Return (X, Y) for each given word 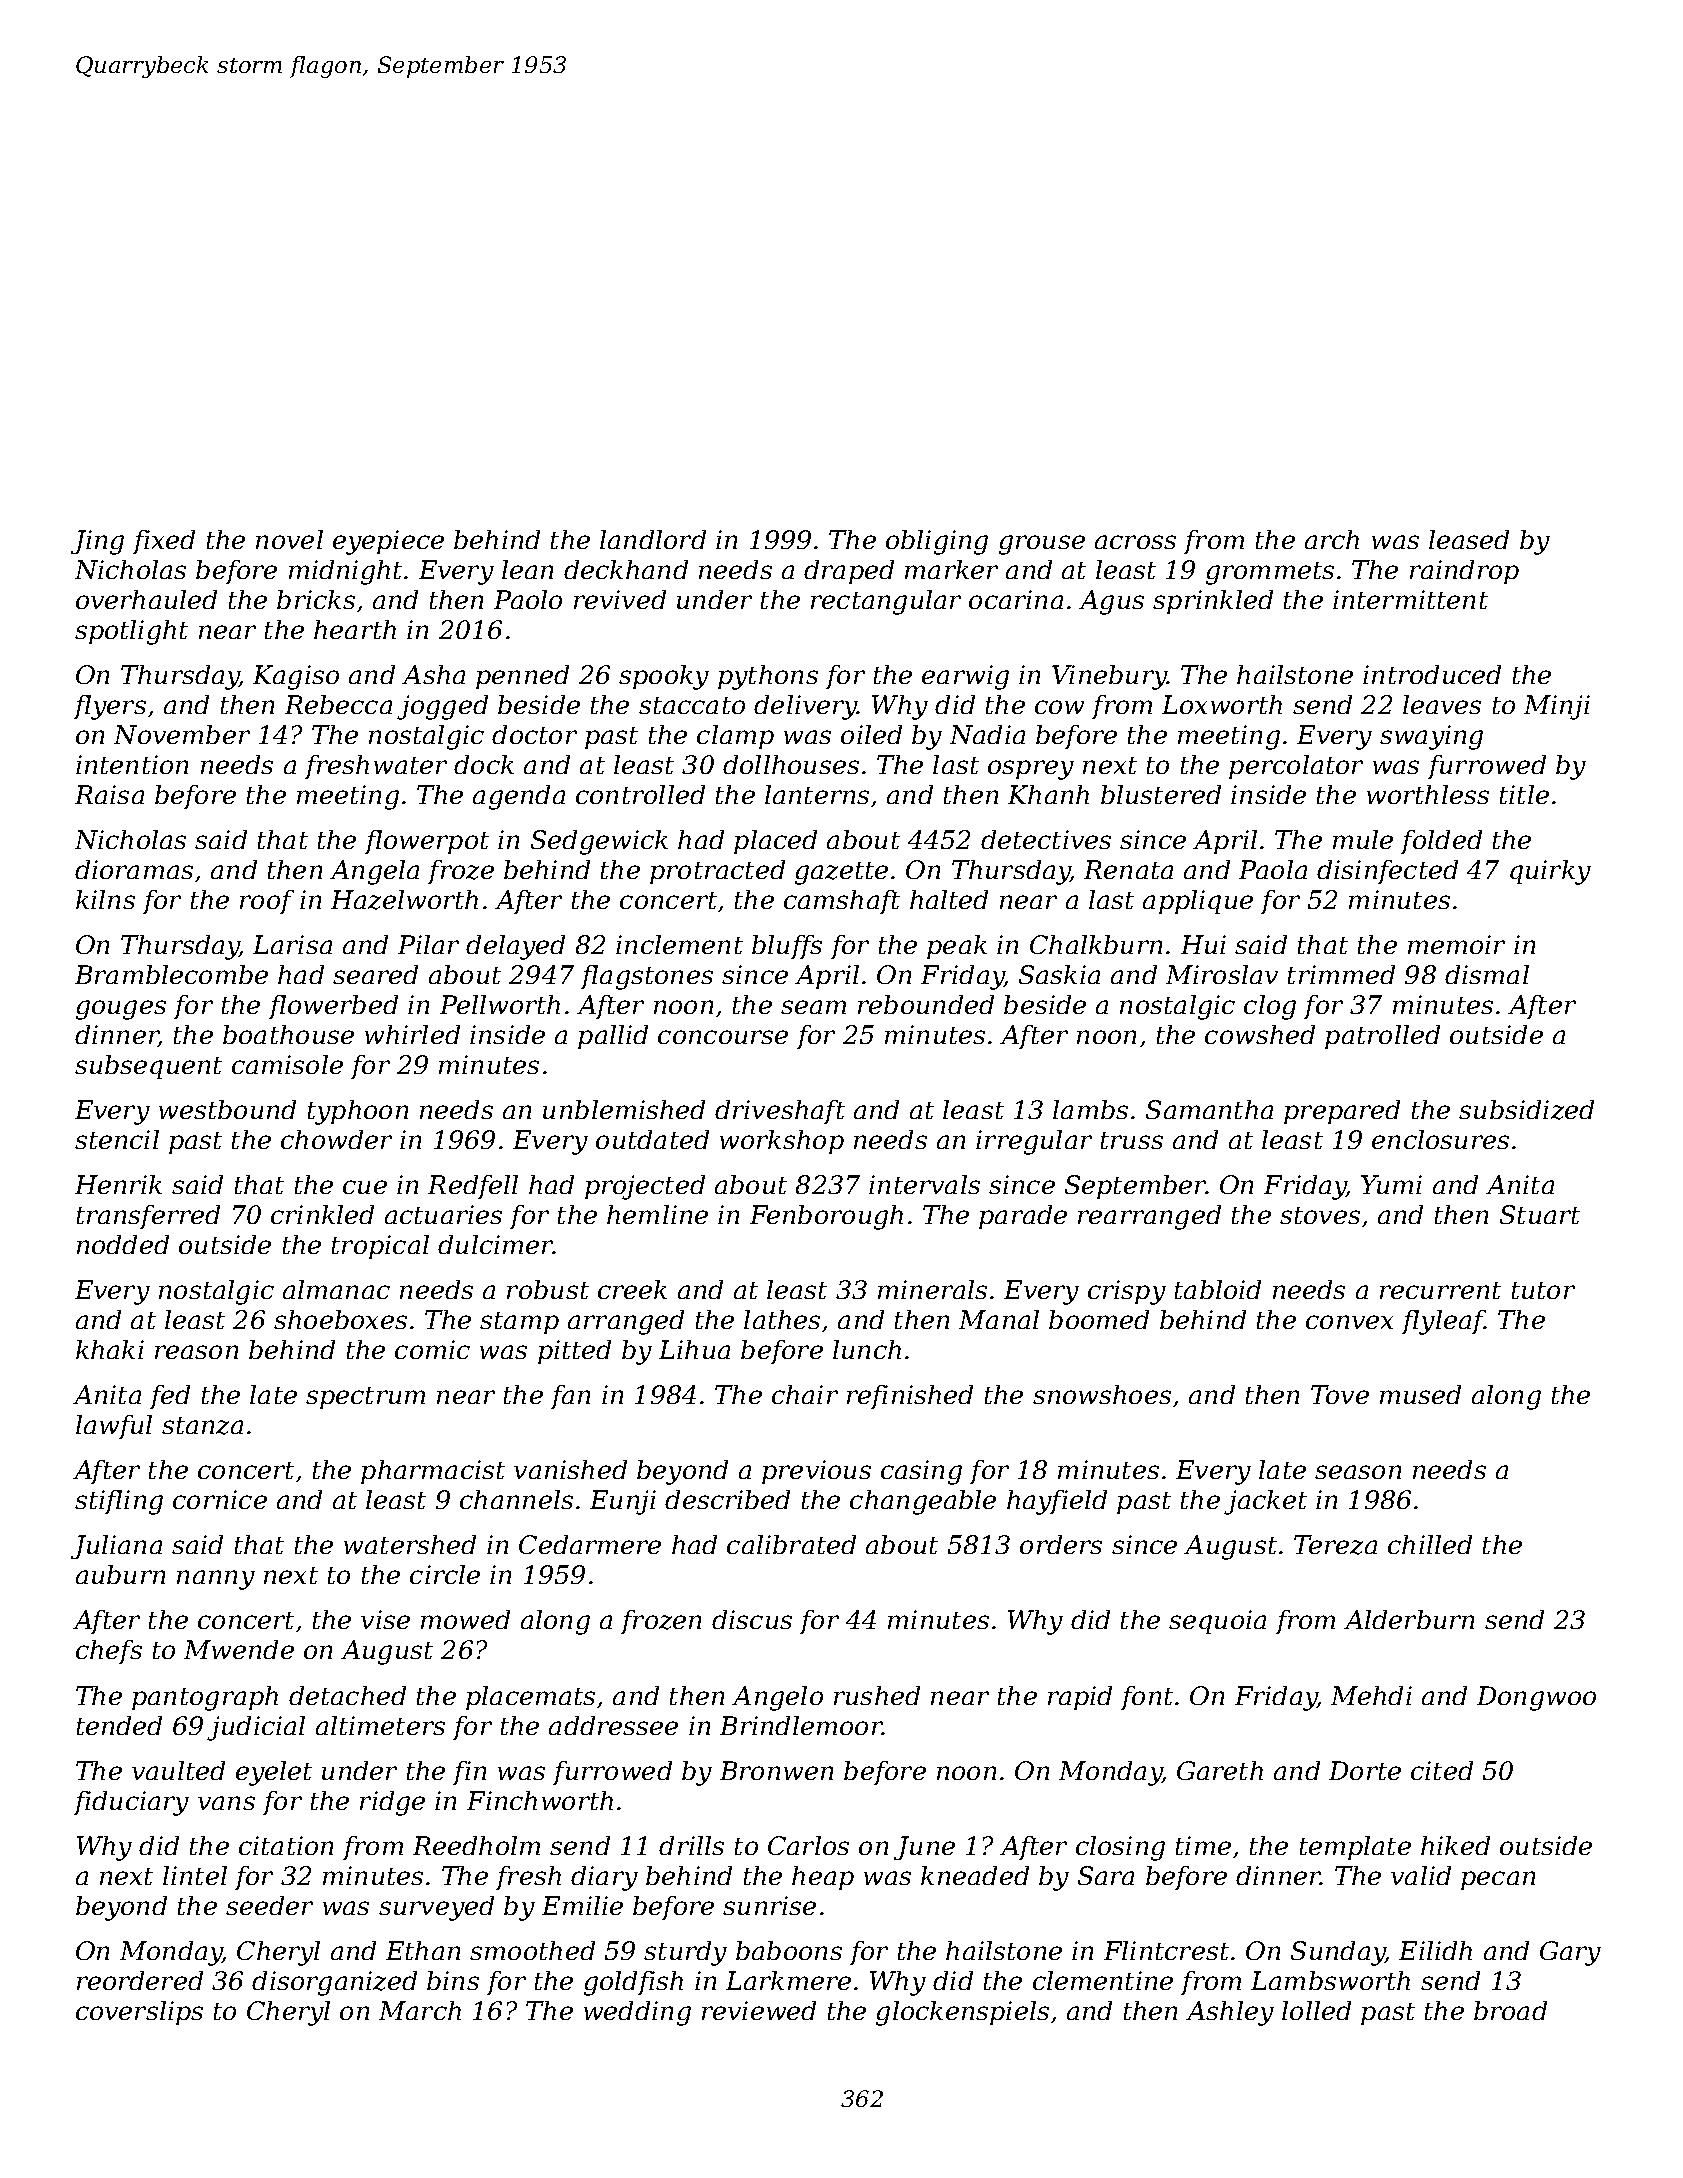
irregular (1034, 1142)
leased (1469, 539)
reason (196, 1352)
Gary (1570, 1953)
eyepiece (388, 542)
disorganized (334, 1983)
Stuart (1540, 1214)
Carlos (808, 1845)
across (1135, 542)
